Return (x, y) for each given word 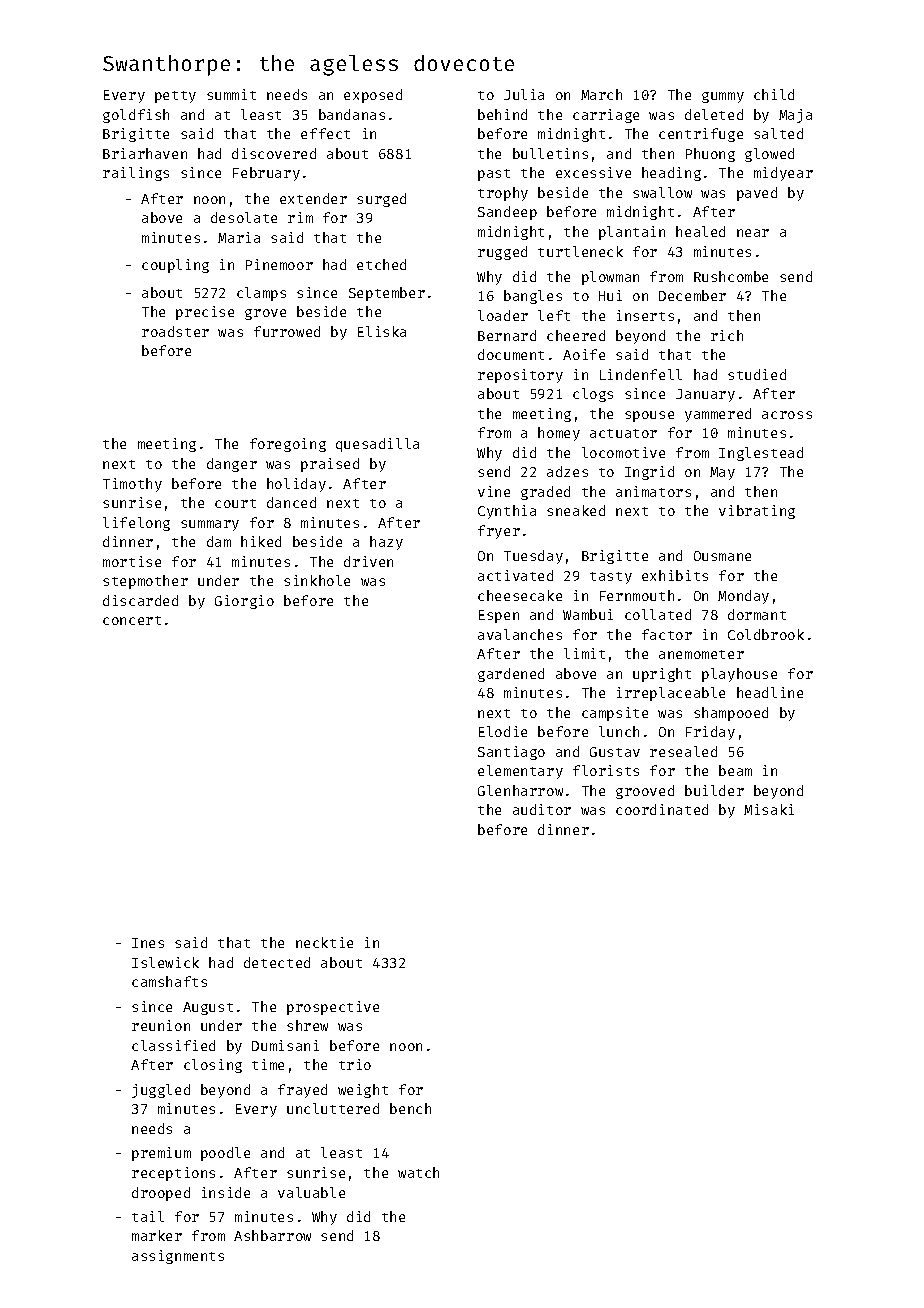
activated (515, 575)
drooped (161, 1194)
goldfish (136, 116)
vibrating (757, 512)
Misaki (769, 809)
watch (418, 1172)
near (753, 233)
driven (368, 561)
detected (277, 962)
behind (502, 114)
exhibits (675, 575)
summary (210, 525)
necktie (324, 942)
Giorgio (244, 602)
